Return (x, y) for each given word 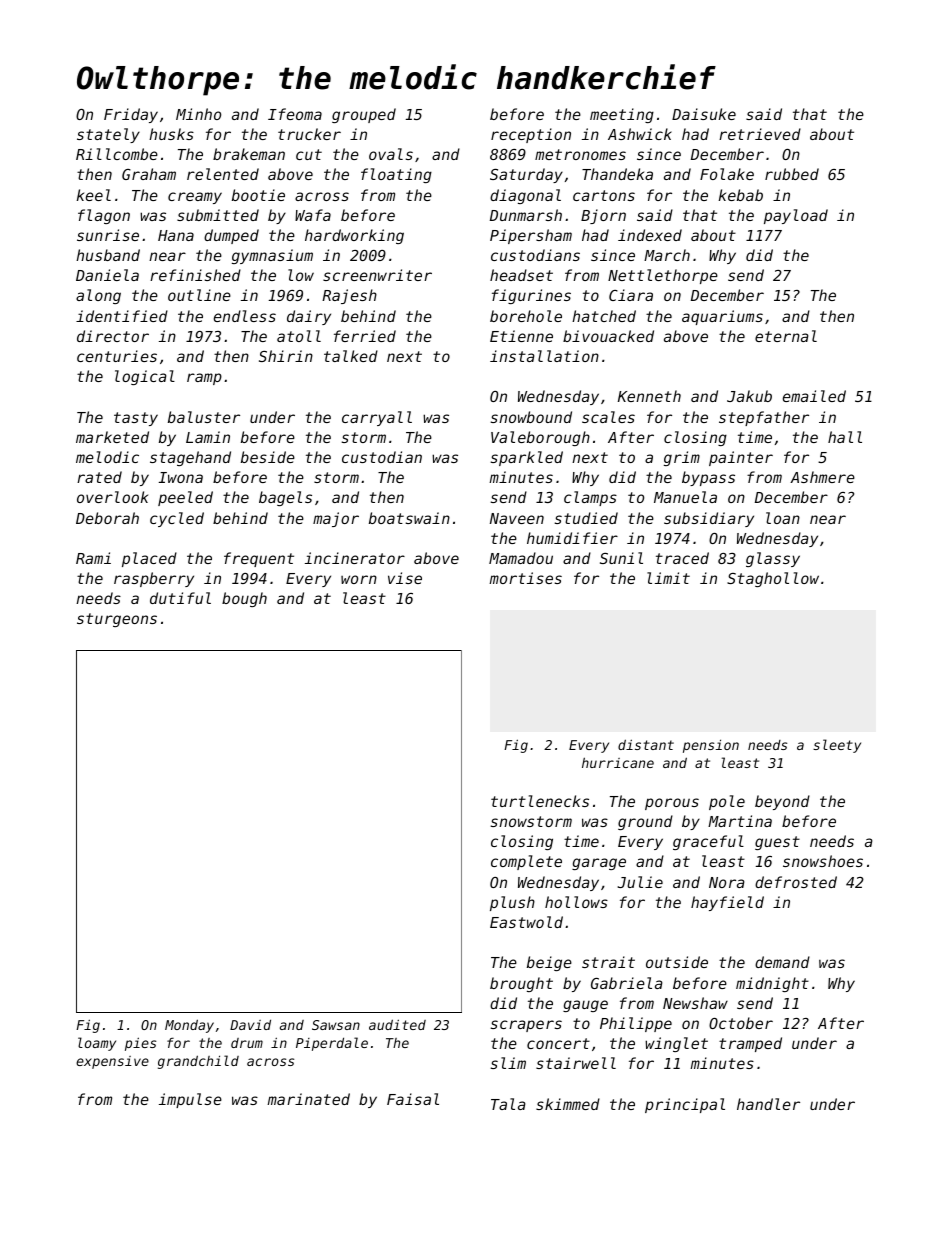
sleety (837, 746)
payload (796, 216)
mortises (525, 578)
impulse (190, 1100)
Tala (508, 1104)
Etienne (521, 336)
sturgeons (117, 620)
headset (521, 275)
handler (768, 1104)
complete (526, 862)
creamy (195, 198)
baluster (204, 417)
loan (783, 518)
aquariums (722, 317)
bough (244, 599)
